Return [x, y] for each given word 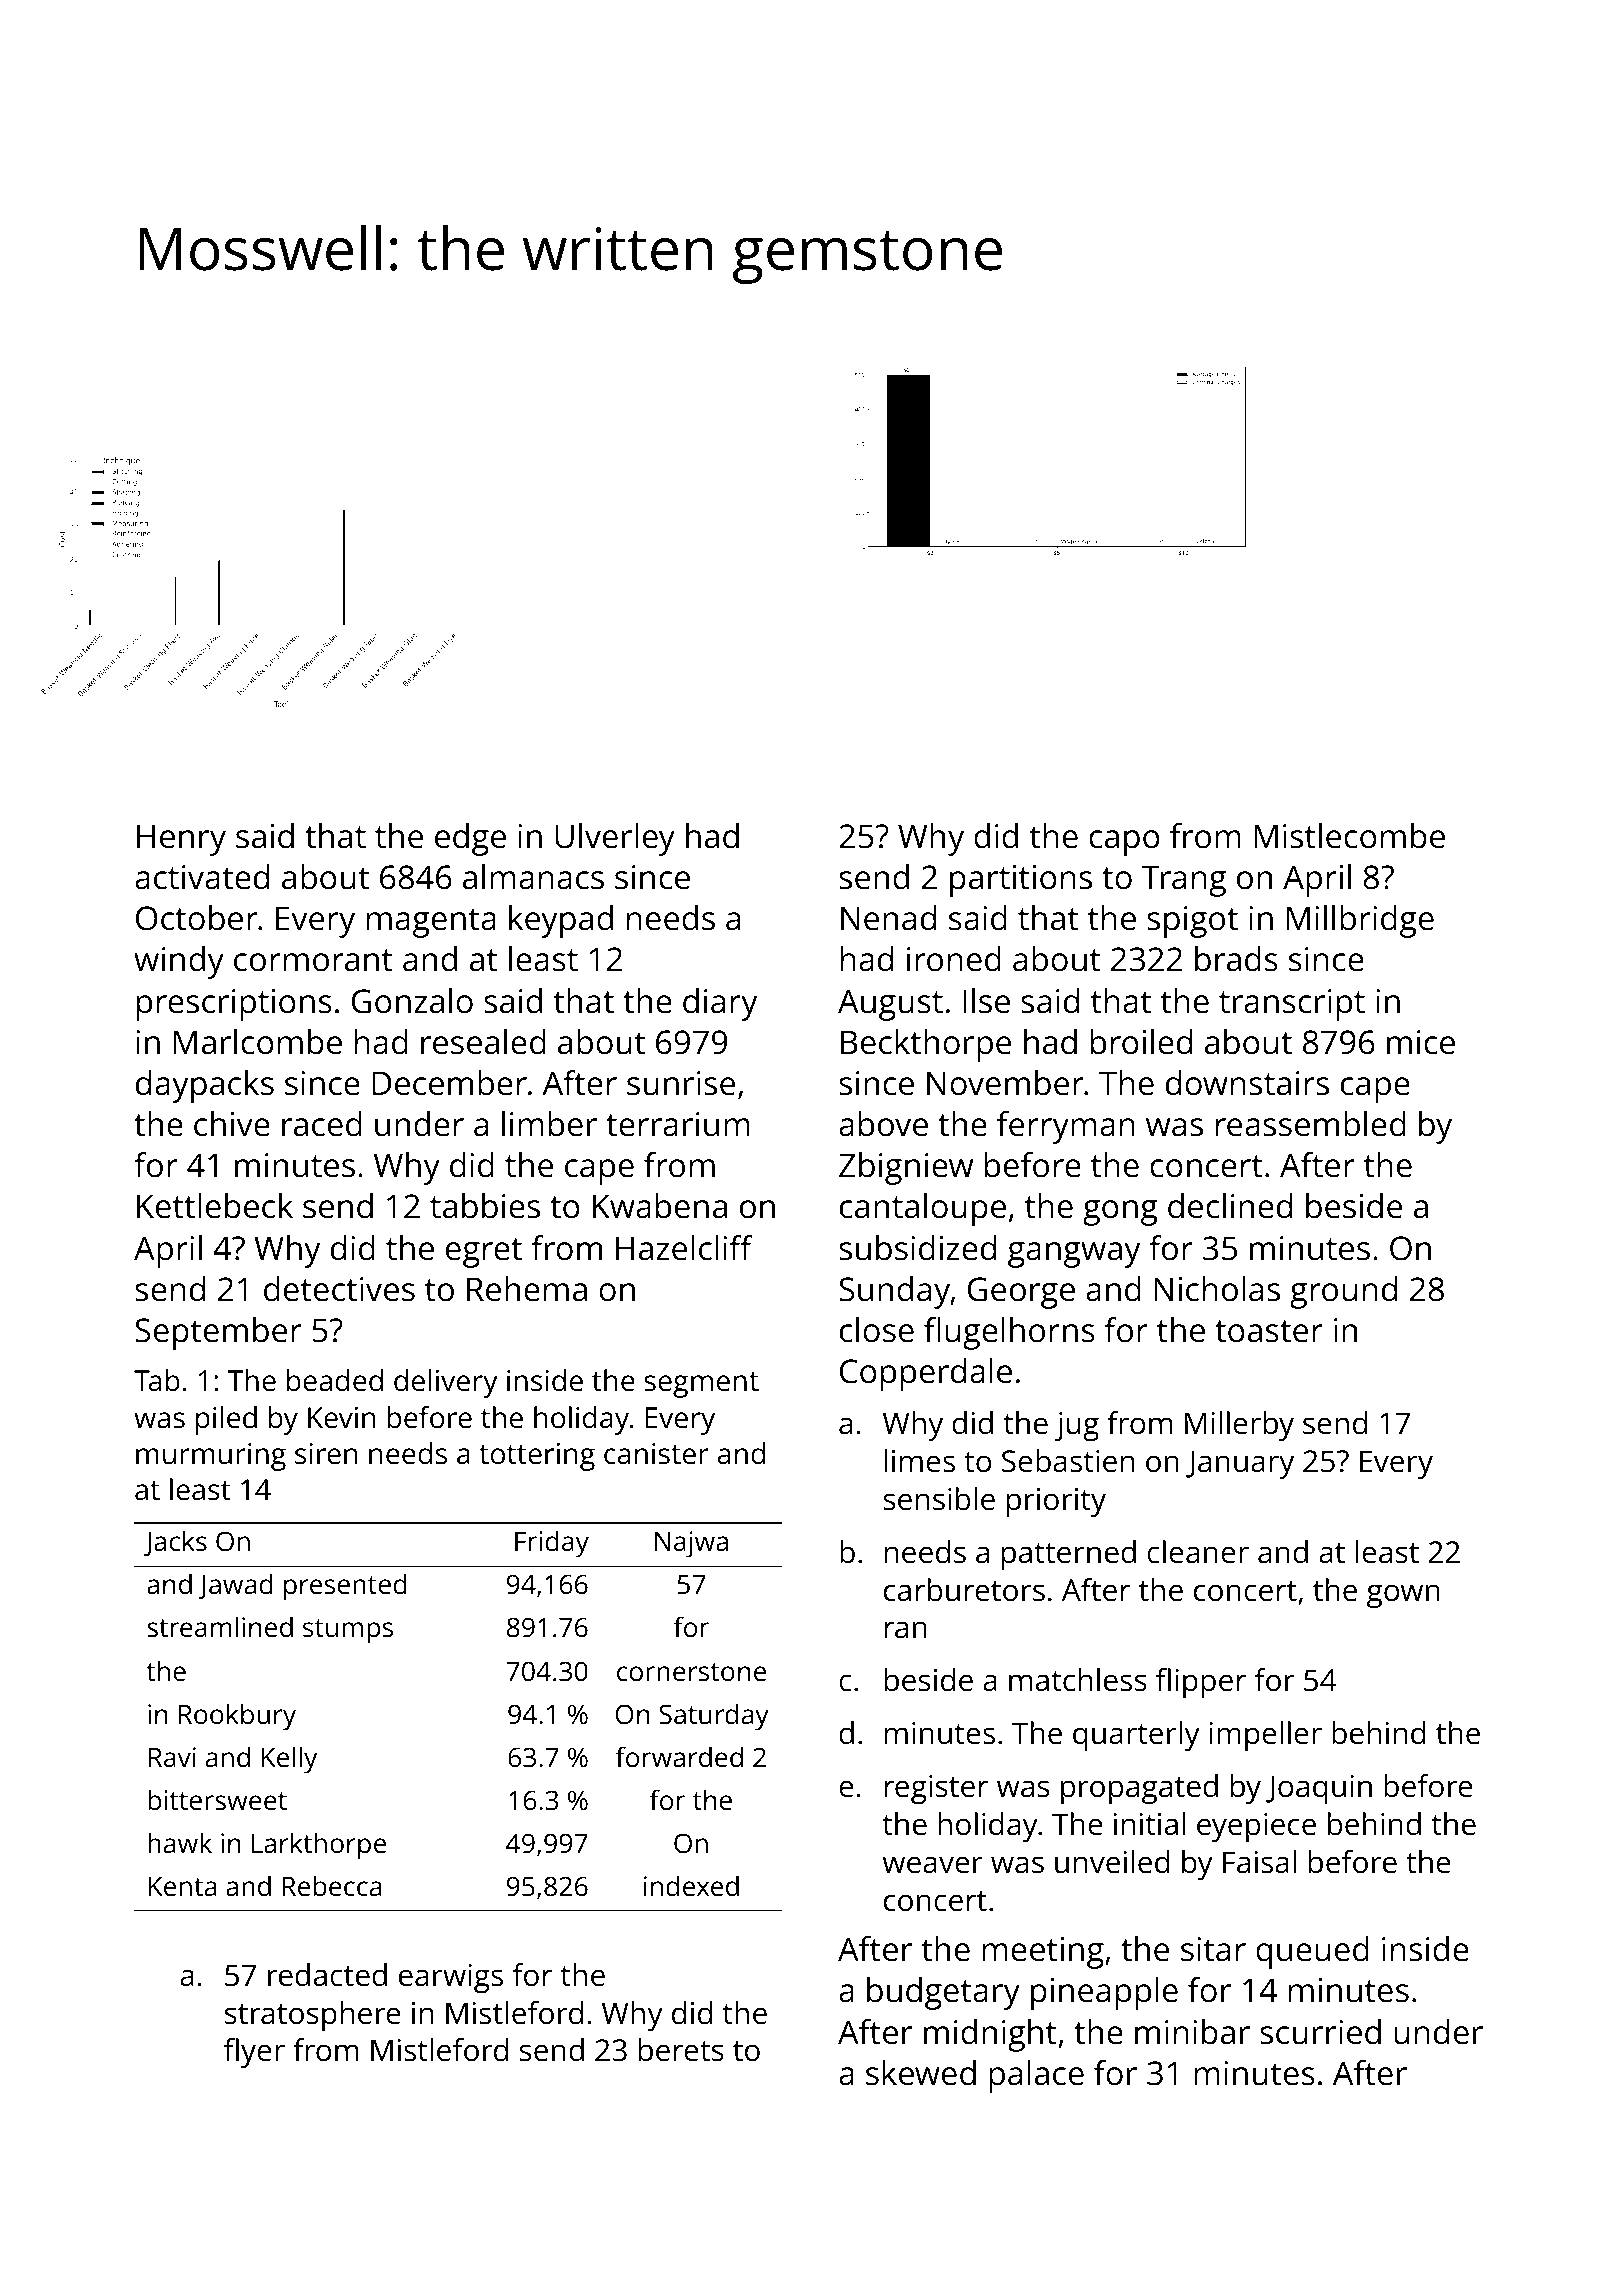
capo [1124, 843]
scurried [1320, 2032]
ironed [954, 959]
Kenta [182, 1886]
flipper [1201, 1683]
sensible [939, 1499]
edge [470, 839]
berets [681, 2050]
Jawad [235, 1586]
